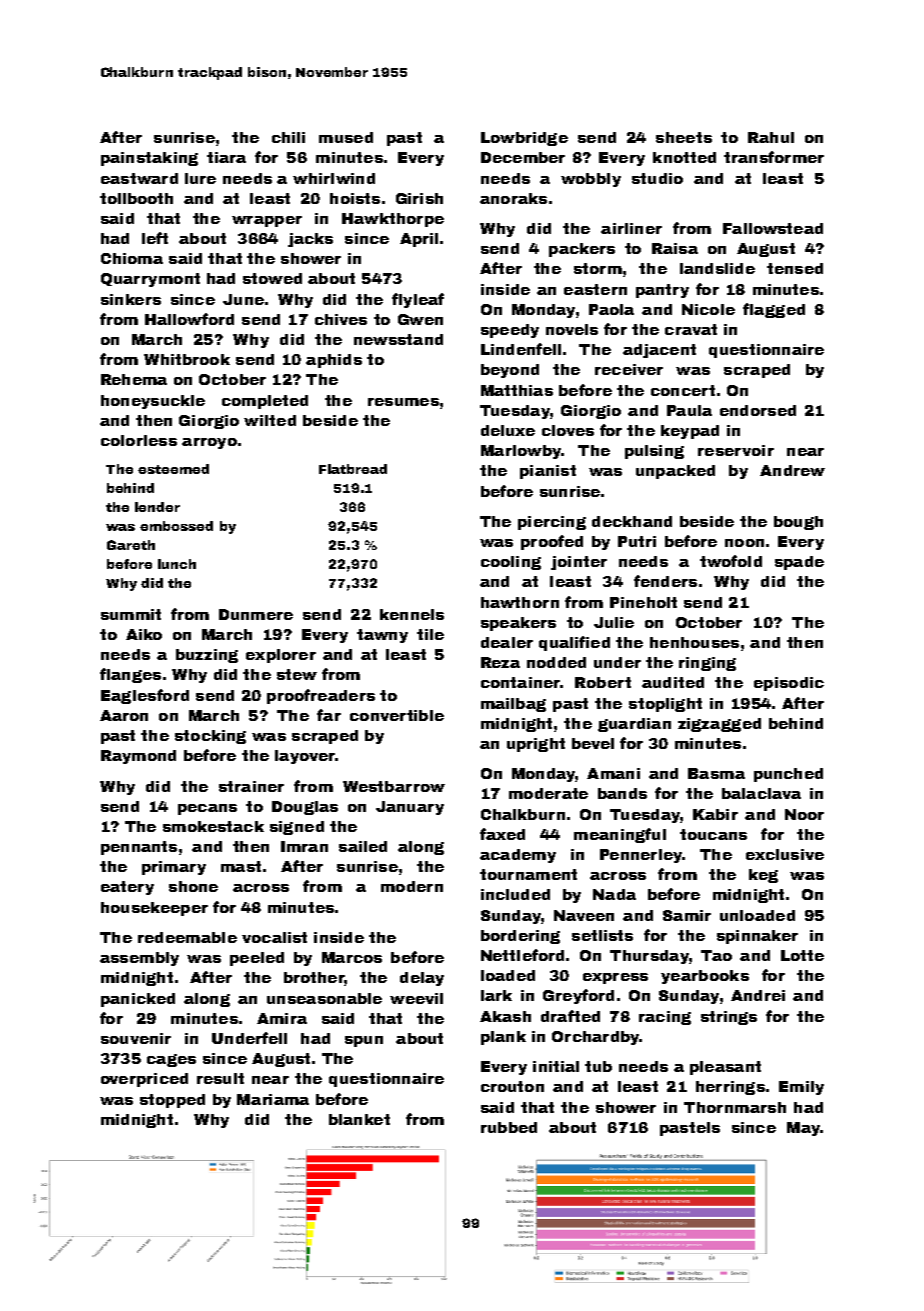 The image size is (924, 1311). What do you see at coordinates (654, 452) in the image?
I see `pulsing` at bounding box center [654, 452].
